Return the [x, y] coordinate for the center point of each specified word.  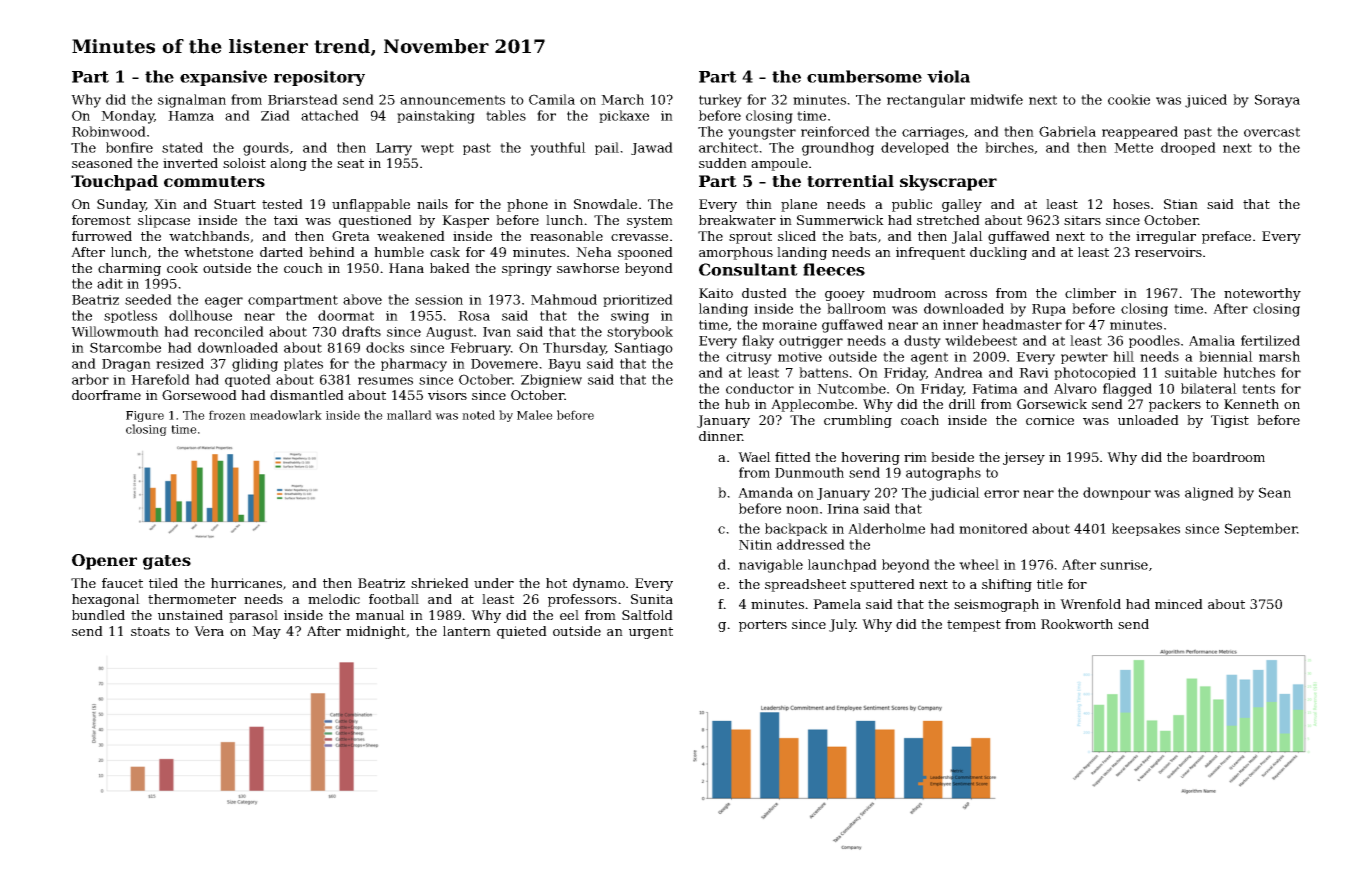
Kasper [465, 221]
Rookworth [1077, 624]
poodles [1154, 341]
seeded [148, 299]
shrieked [440, 583]
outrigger [811, 342]
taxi [286, 220]
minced [1179, 604]
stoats [150, 631]
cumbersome [864, 76]
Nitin [755, 545]
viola [948, 76]
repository [319, 78]
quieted [522, 632]
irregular [1166, 237]
